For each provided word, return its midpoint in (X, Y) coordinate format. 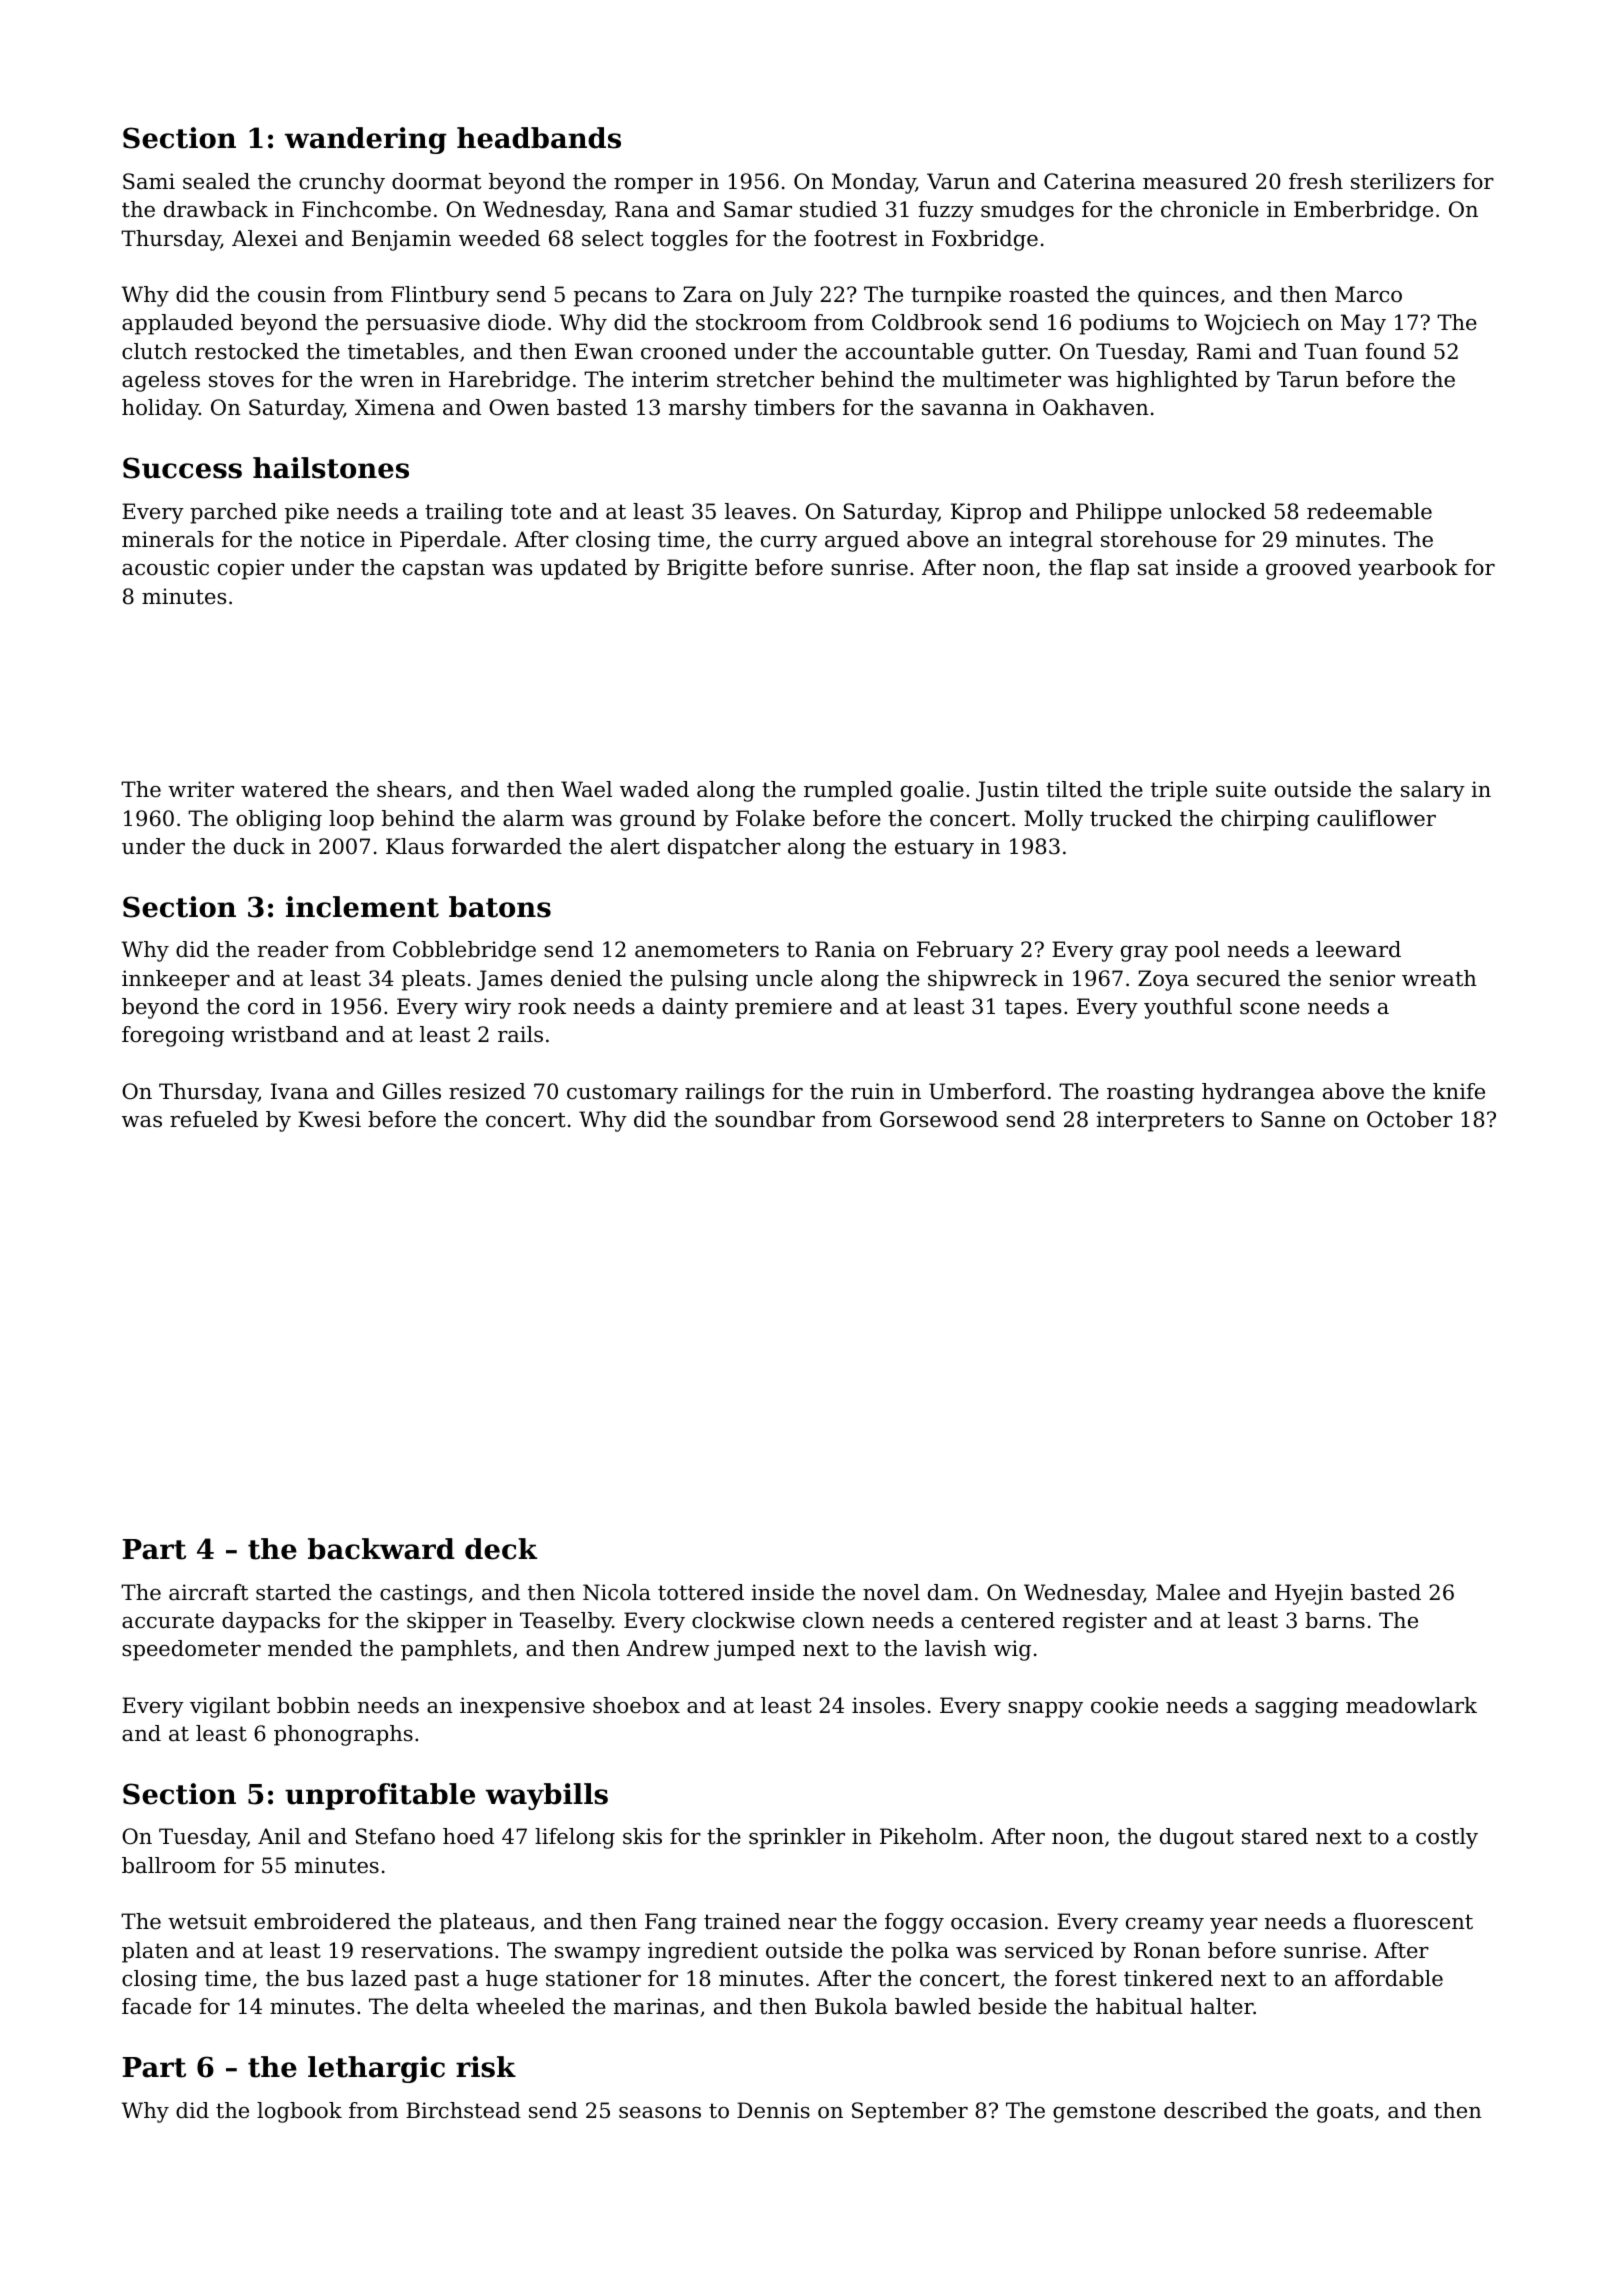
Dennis (773, 2110)
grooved (1308, 569)
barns (1335, 1620)
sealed (216, 181)
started (293, 1592)
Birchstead (463, 2110)
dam (950, 1592)
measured (1195, 181)
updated (583, 569)
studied (838, 209)
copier (251, 569)
